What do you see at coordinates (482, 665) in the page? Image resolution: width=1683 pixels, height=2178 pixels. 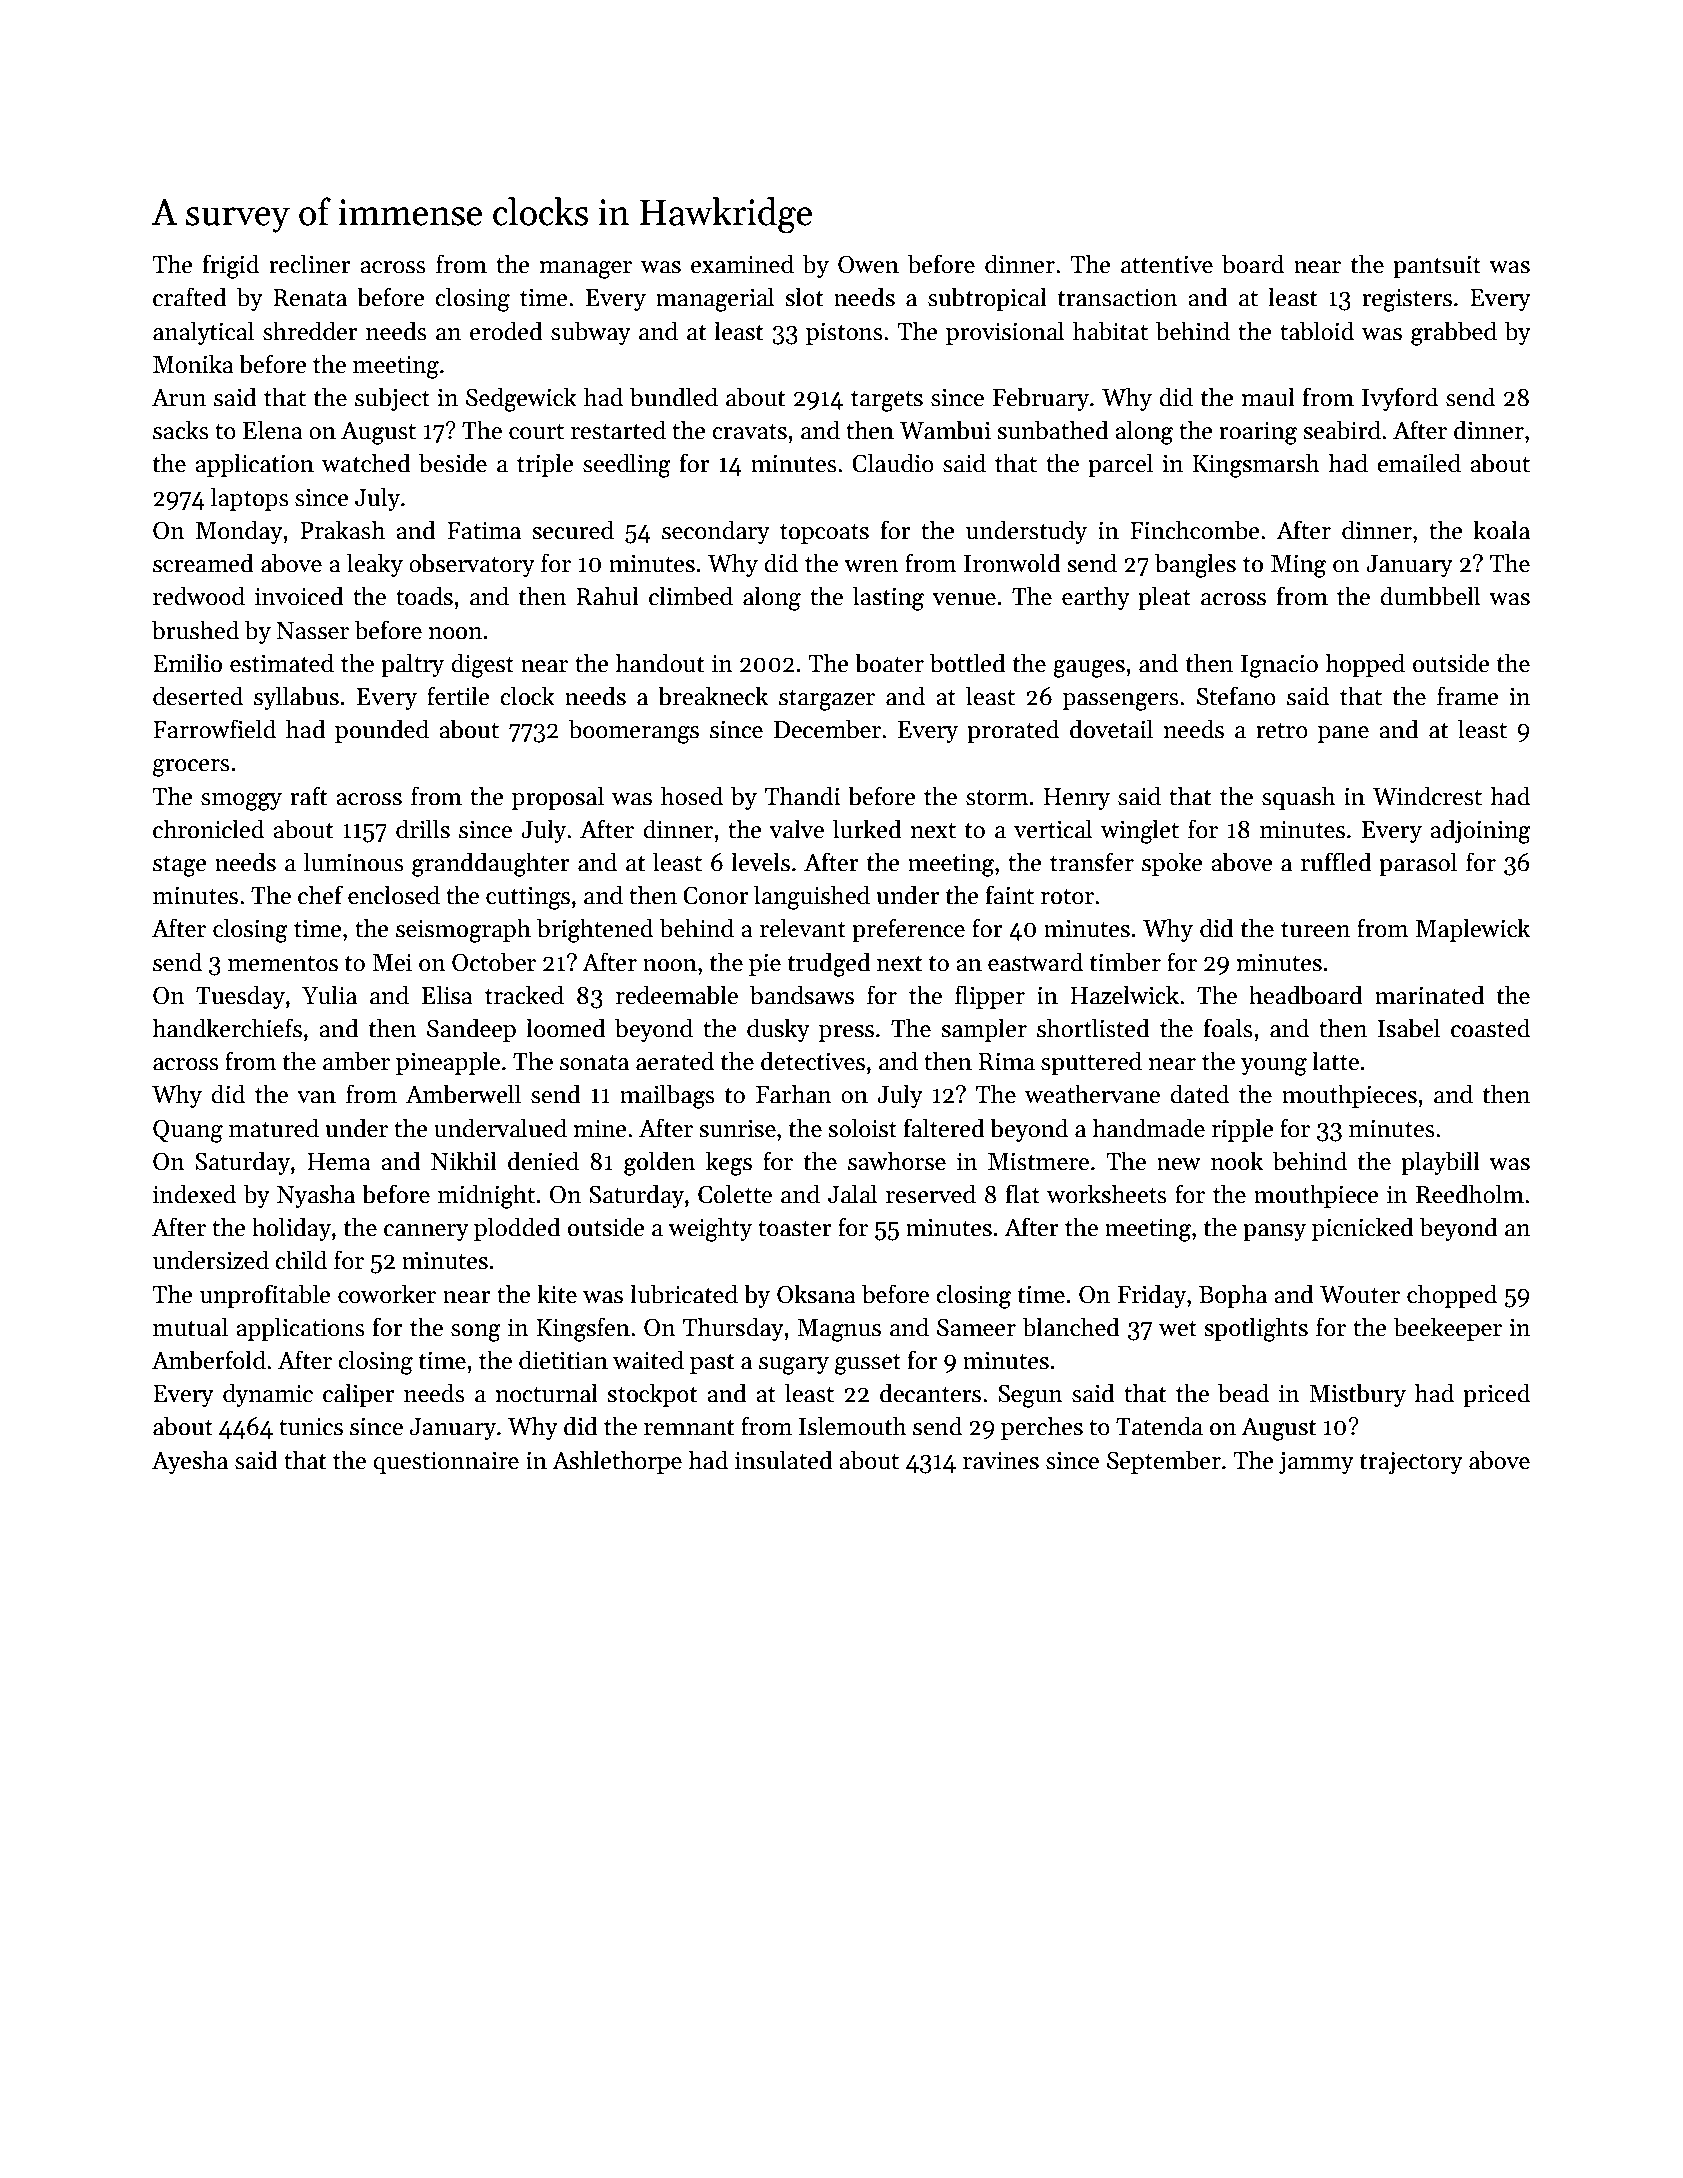 I see `digest` at bounding box center [482, 665].
